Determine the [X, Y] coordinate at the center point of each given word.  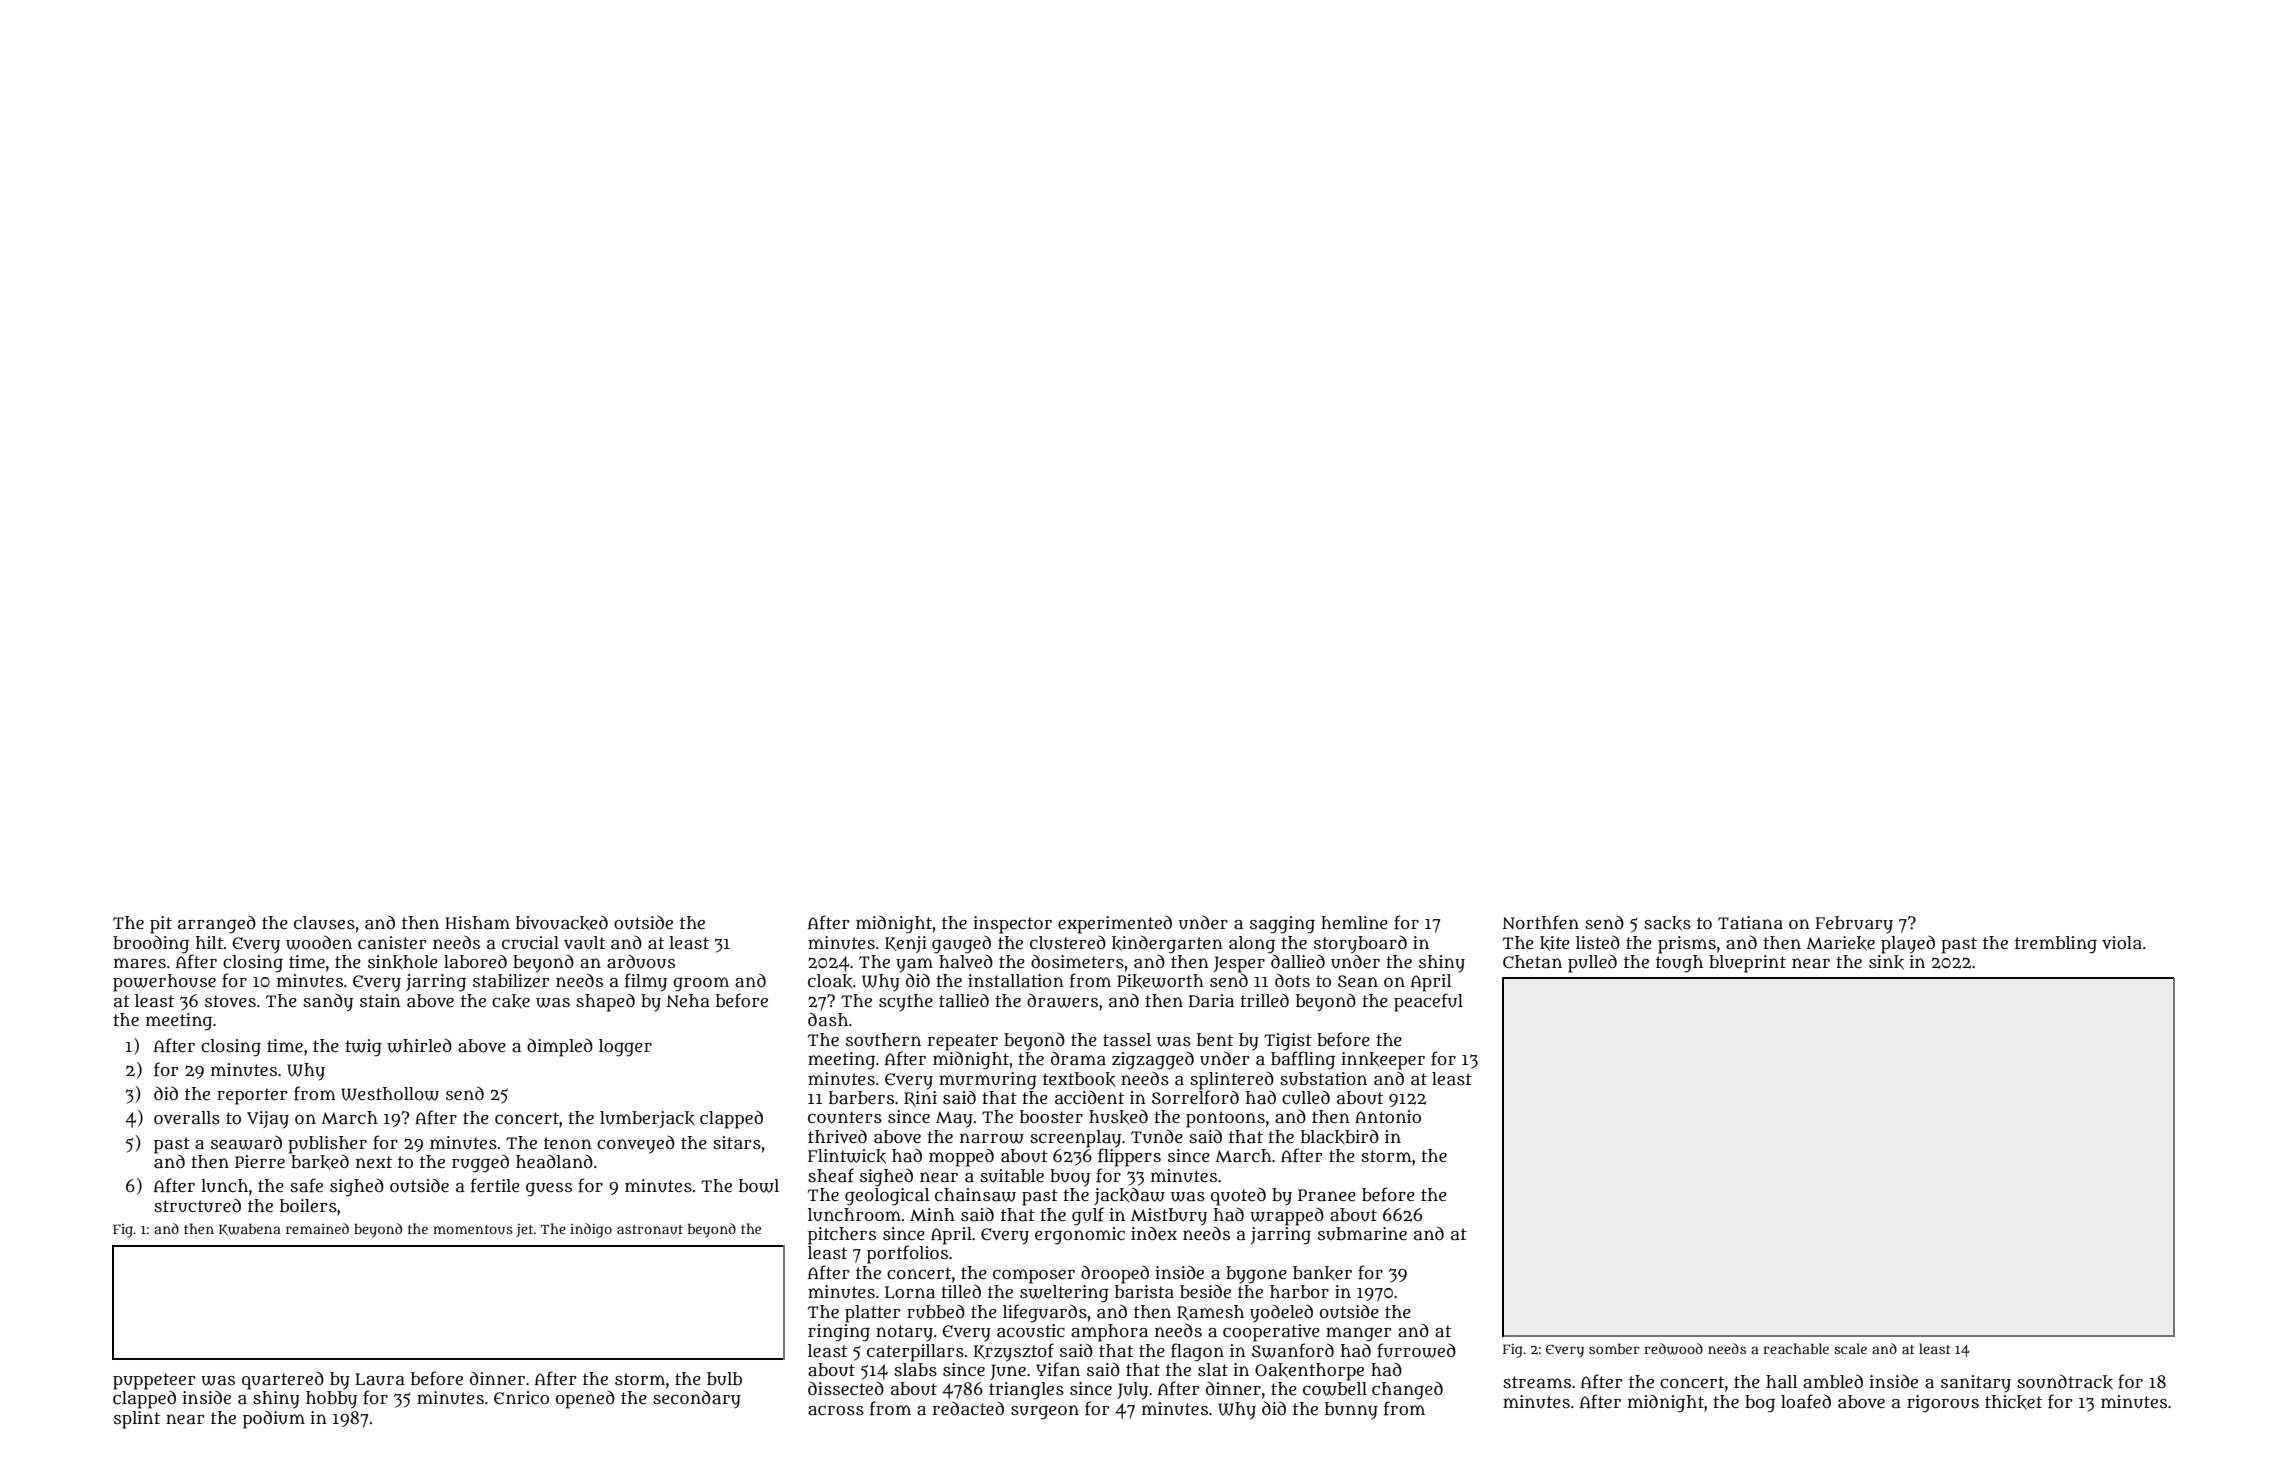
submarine [1362, 1234]
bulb [724, 1379]
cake [511, 1001]
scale [1850, 1348]
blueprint [1747, 964]
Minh [932, 1214]
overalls [187, 1117]
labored [475, 961]
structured [197, 1205]
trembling [2056, 945]
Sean [1358, 981]
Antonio [1388, 1116]
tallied [964, 1000]
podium [274, 1419]
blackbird [1340, 1137]
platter [873, 1314]
